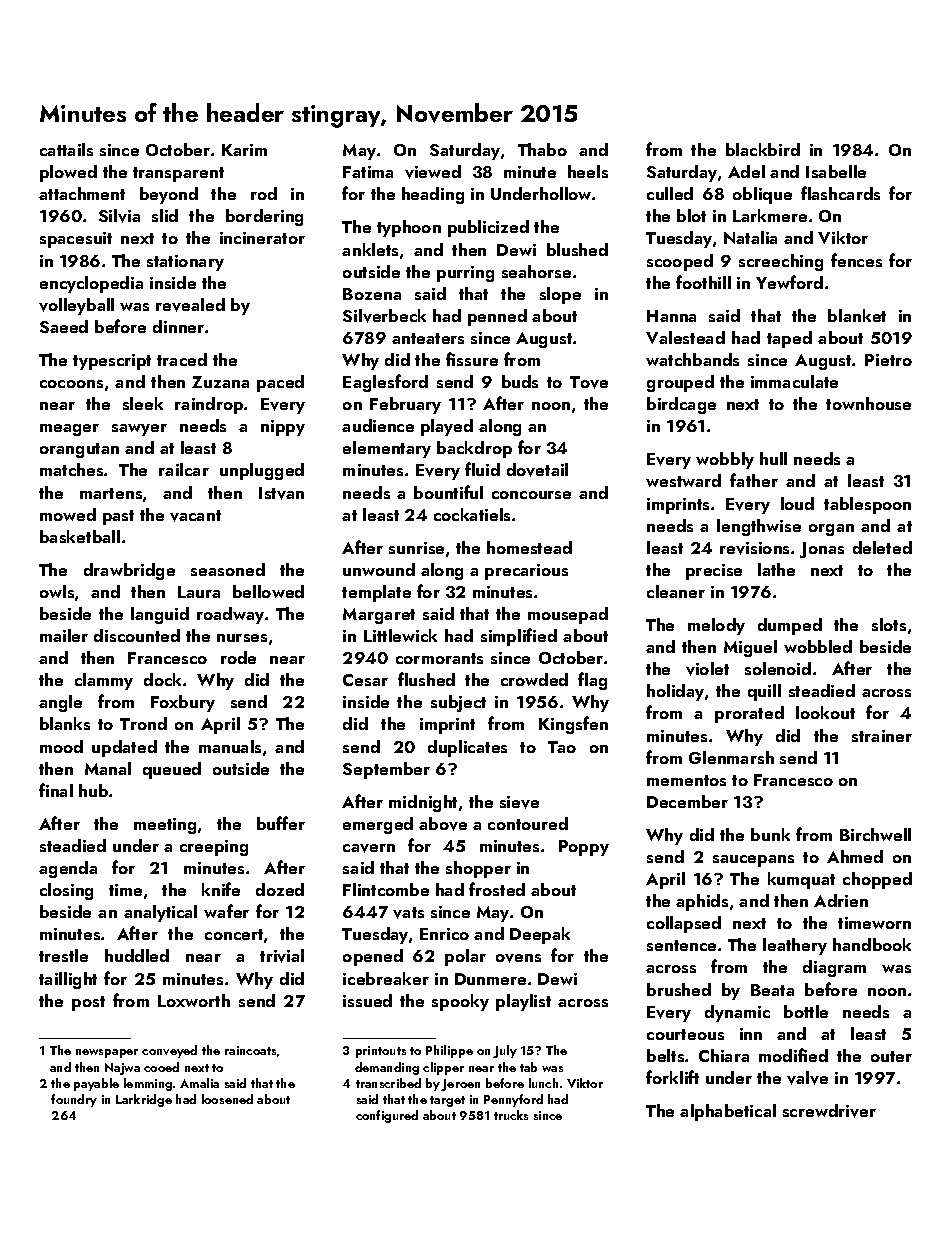 This page has width=952, height=1233. I want to click on issued, so click(367, 1000).
